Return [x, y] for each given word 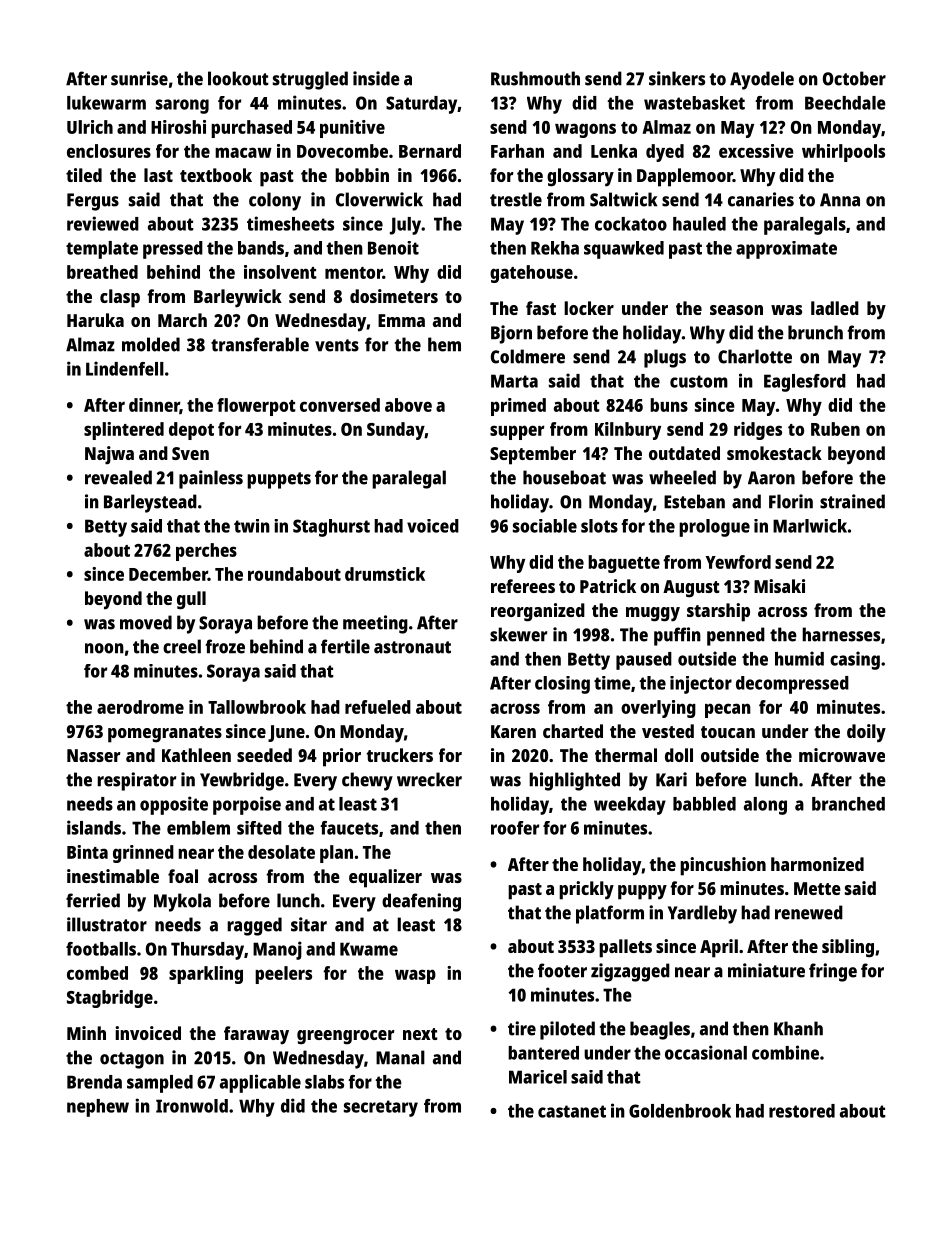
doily [866, 733]
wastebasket [694, 103]
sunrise [139, 78]
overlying [658, 709]
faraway [256, 1035]
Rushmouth [535, 78]
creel [182, 646]
